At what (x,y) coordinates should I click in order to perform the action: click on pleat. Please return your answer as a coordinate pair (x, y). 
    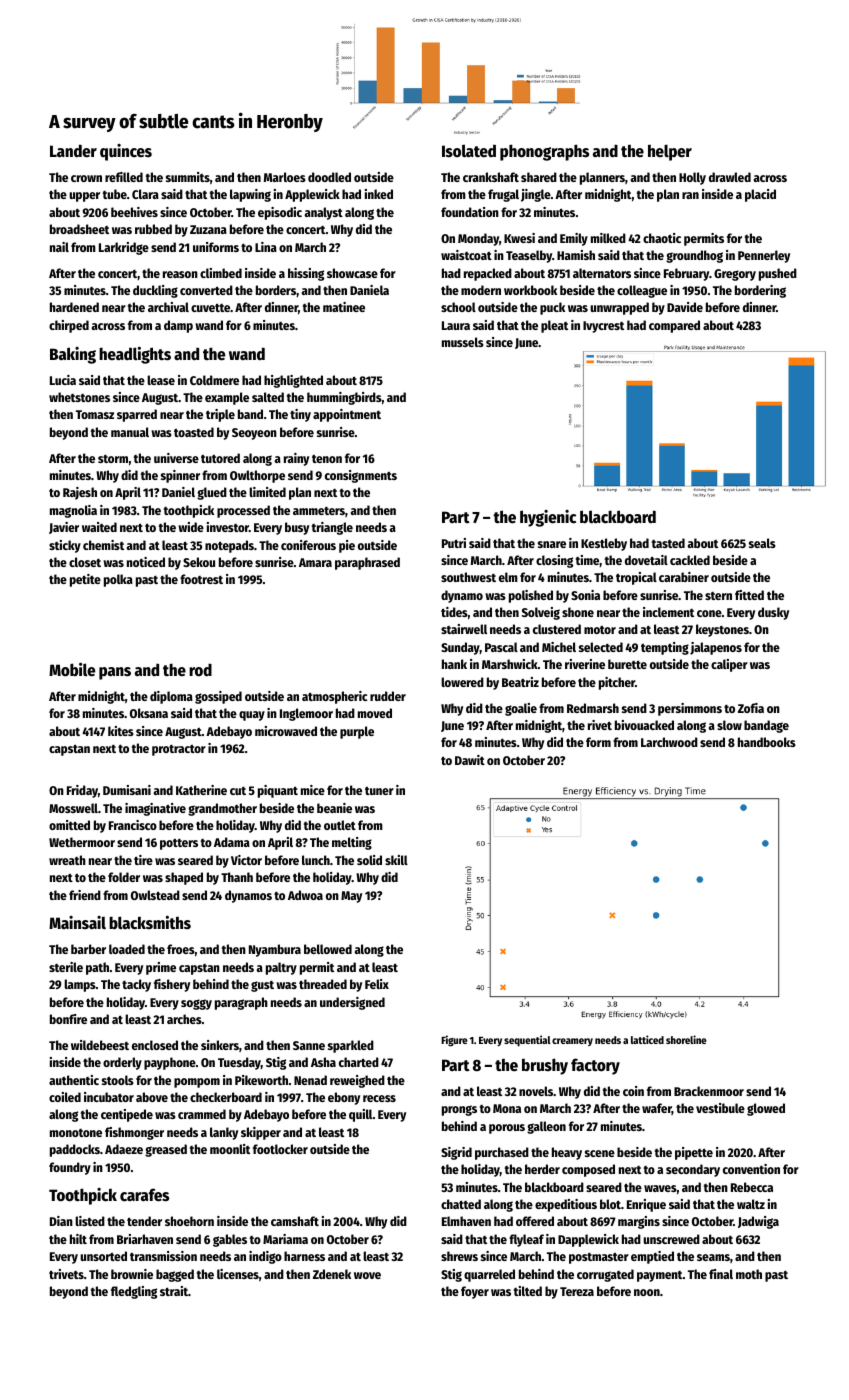
    Looking at the image, I should click on (554, 326).
